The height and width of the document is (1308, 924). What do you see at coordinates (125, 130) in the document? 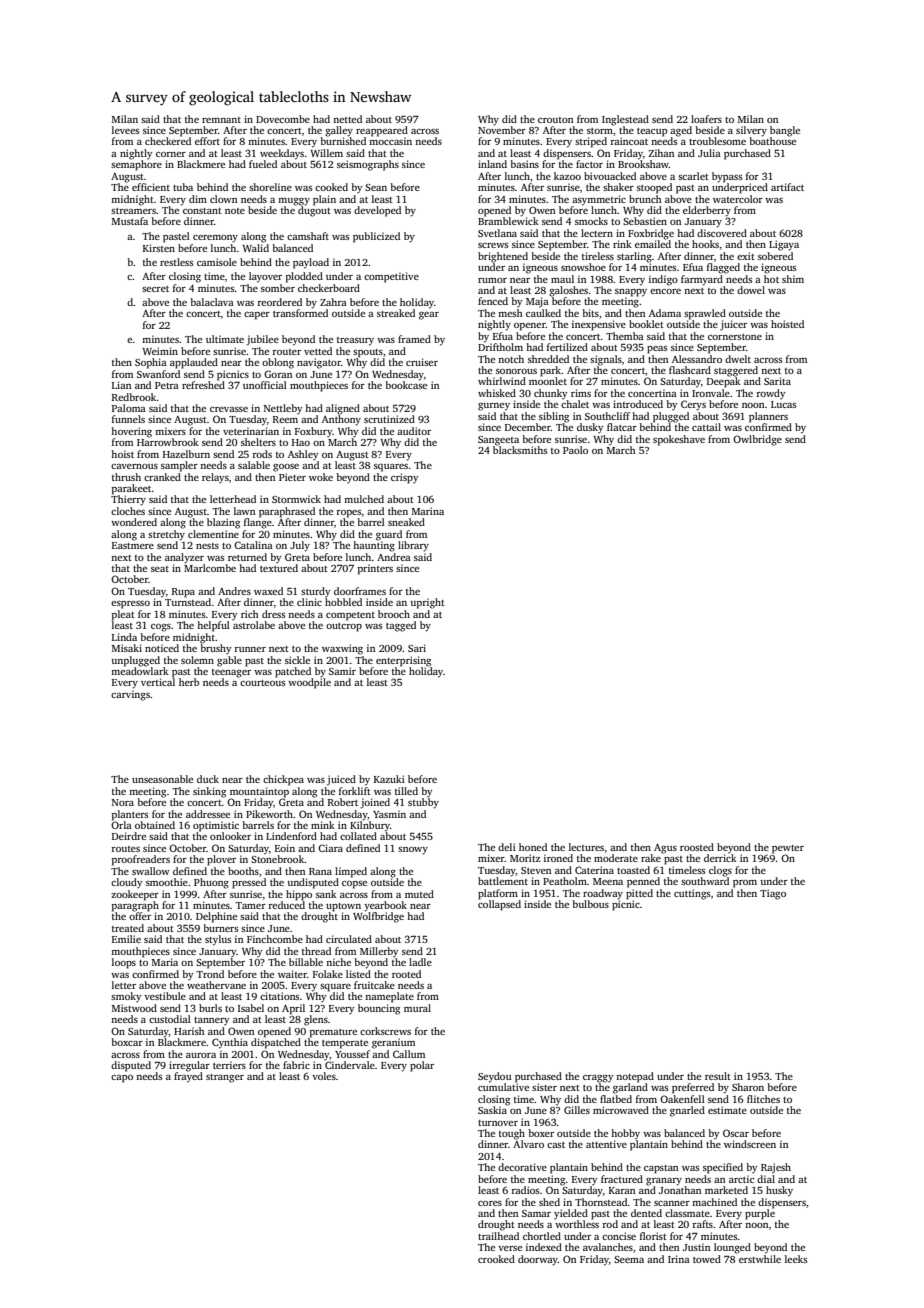
I see `levees` at bounding box center [125, 130].
